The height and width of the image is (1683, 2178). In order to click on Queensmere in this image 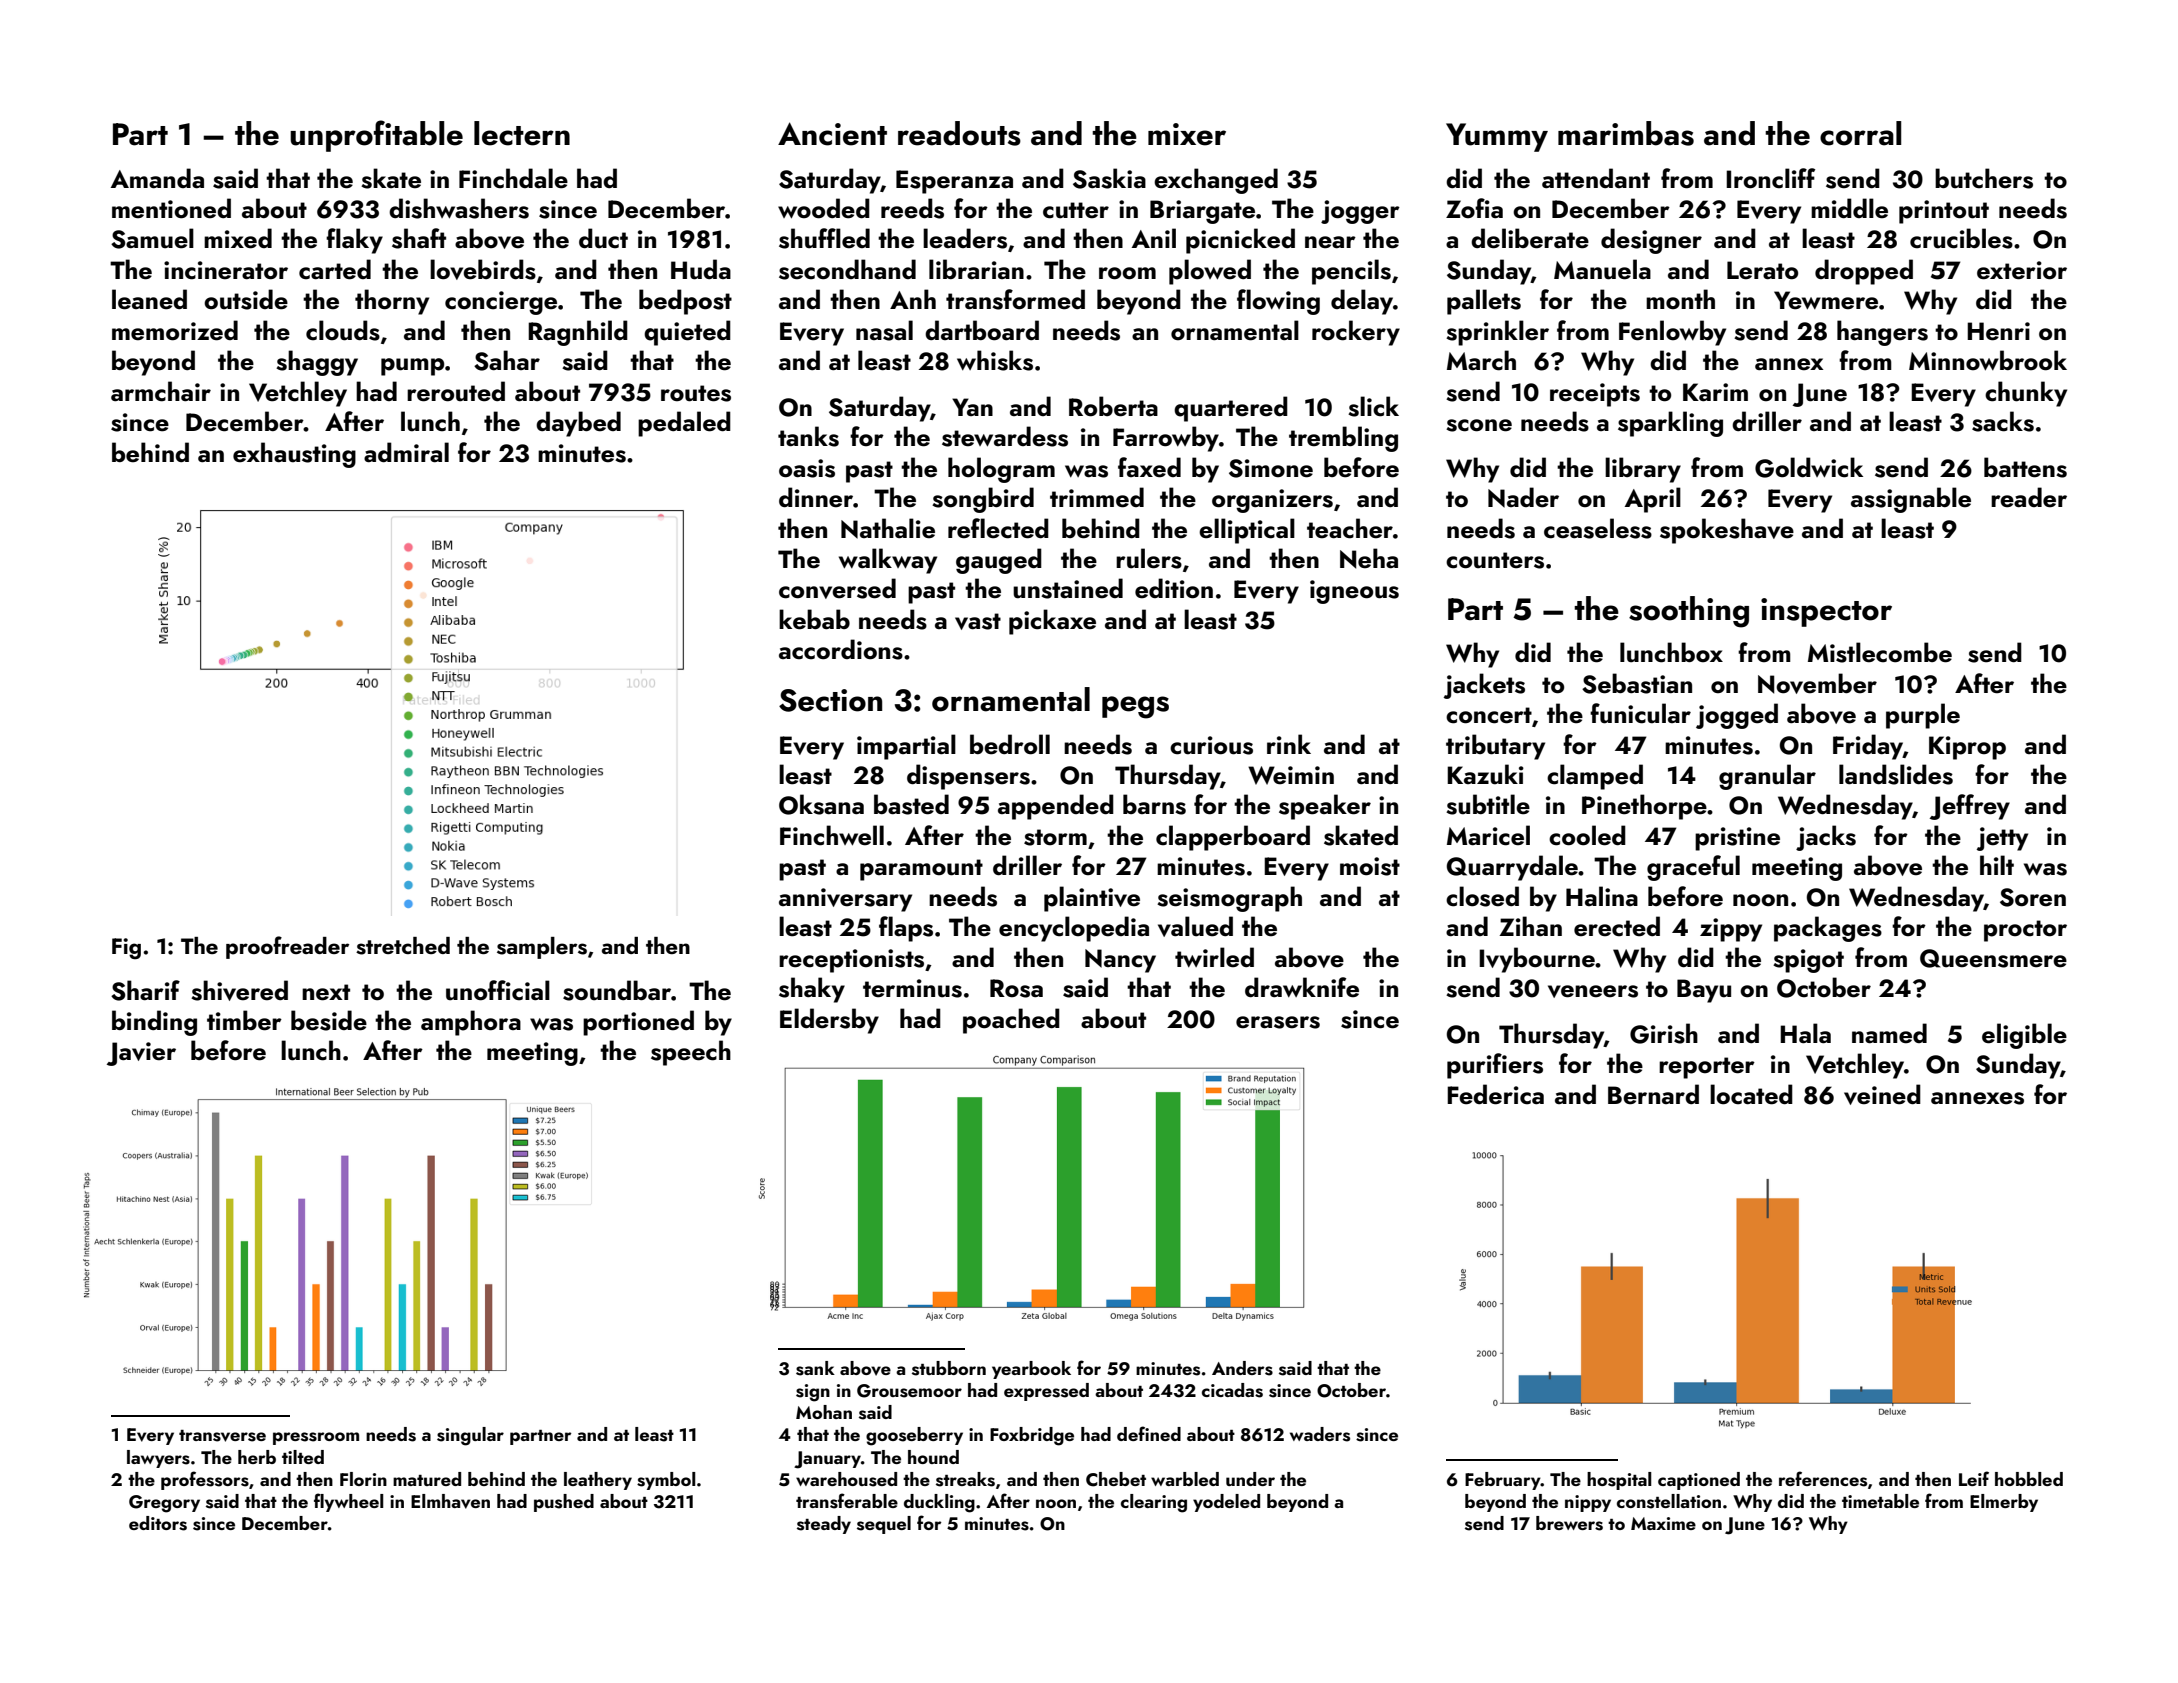, I will do `click(1993, 958)`.
